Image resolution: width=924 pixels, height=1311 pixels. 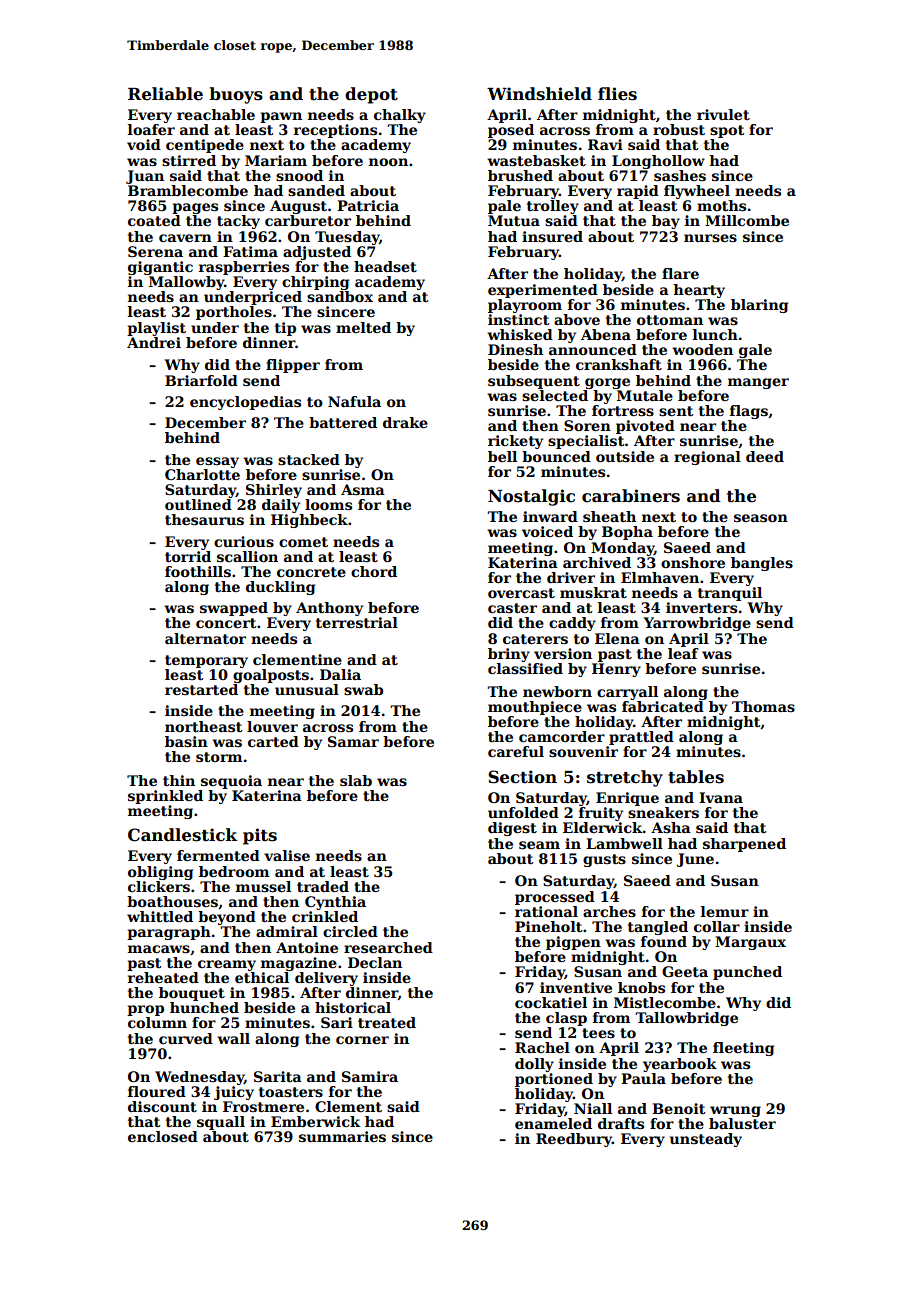 I want to click on bounced, so click(x=556, y=456).
